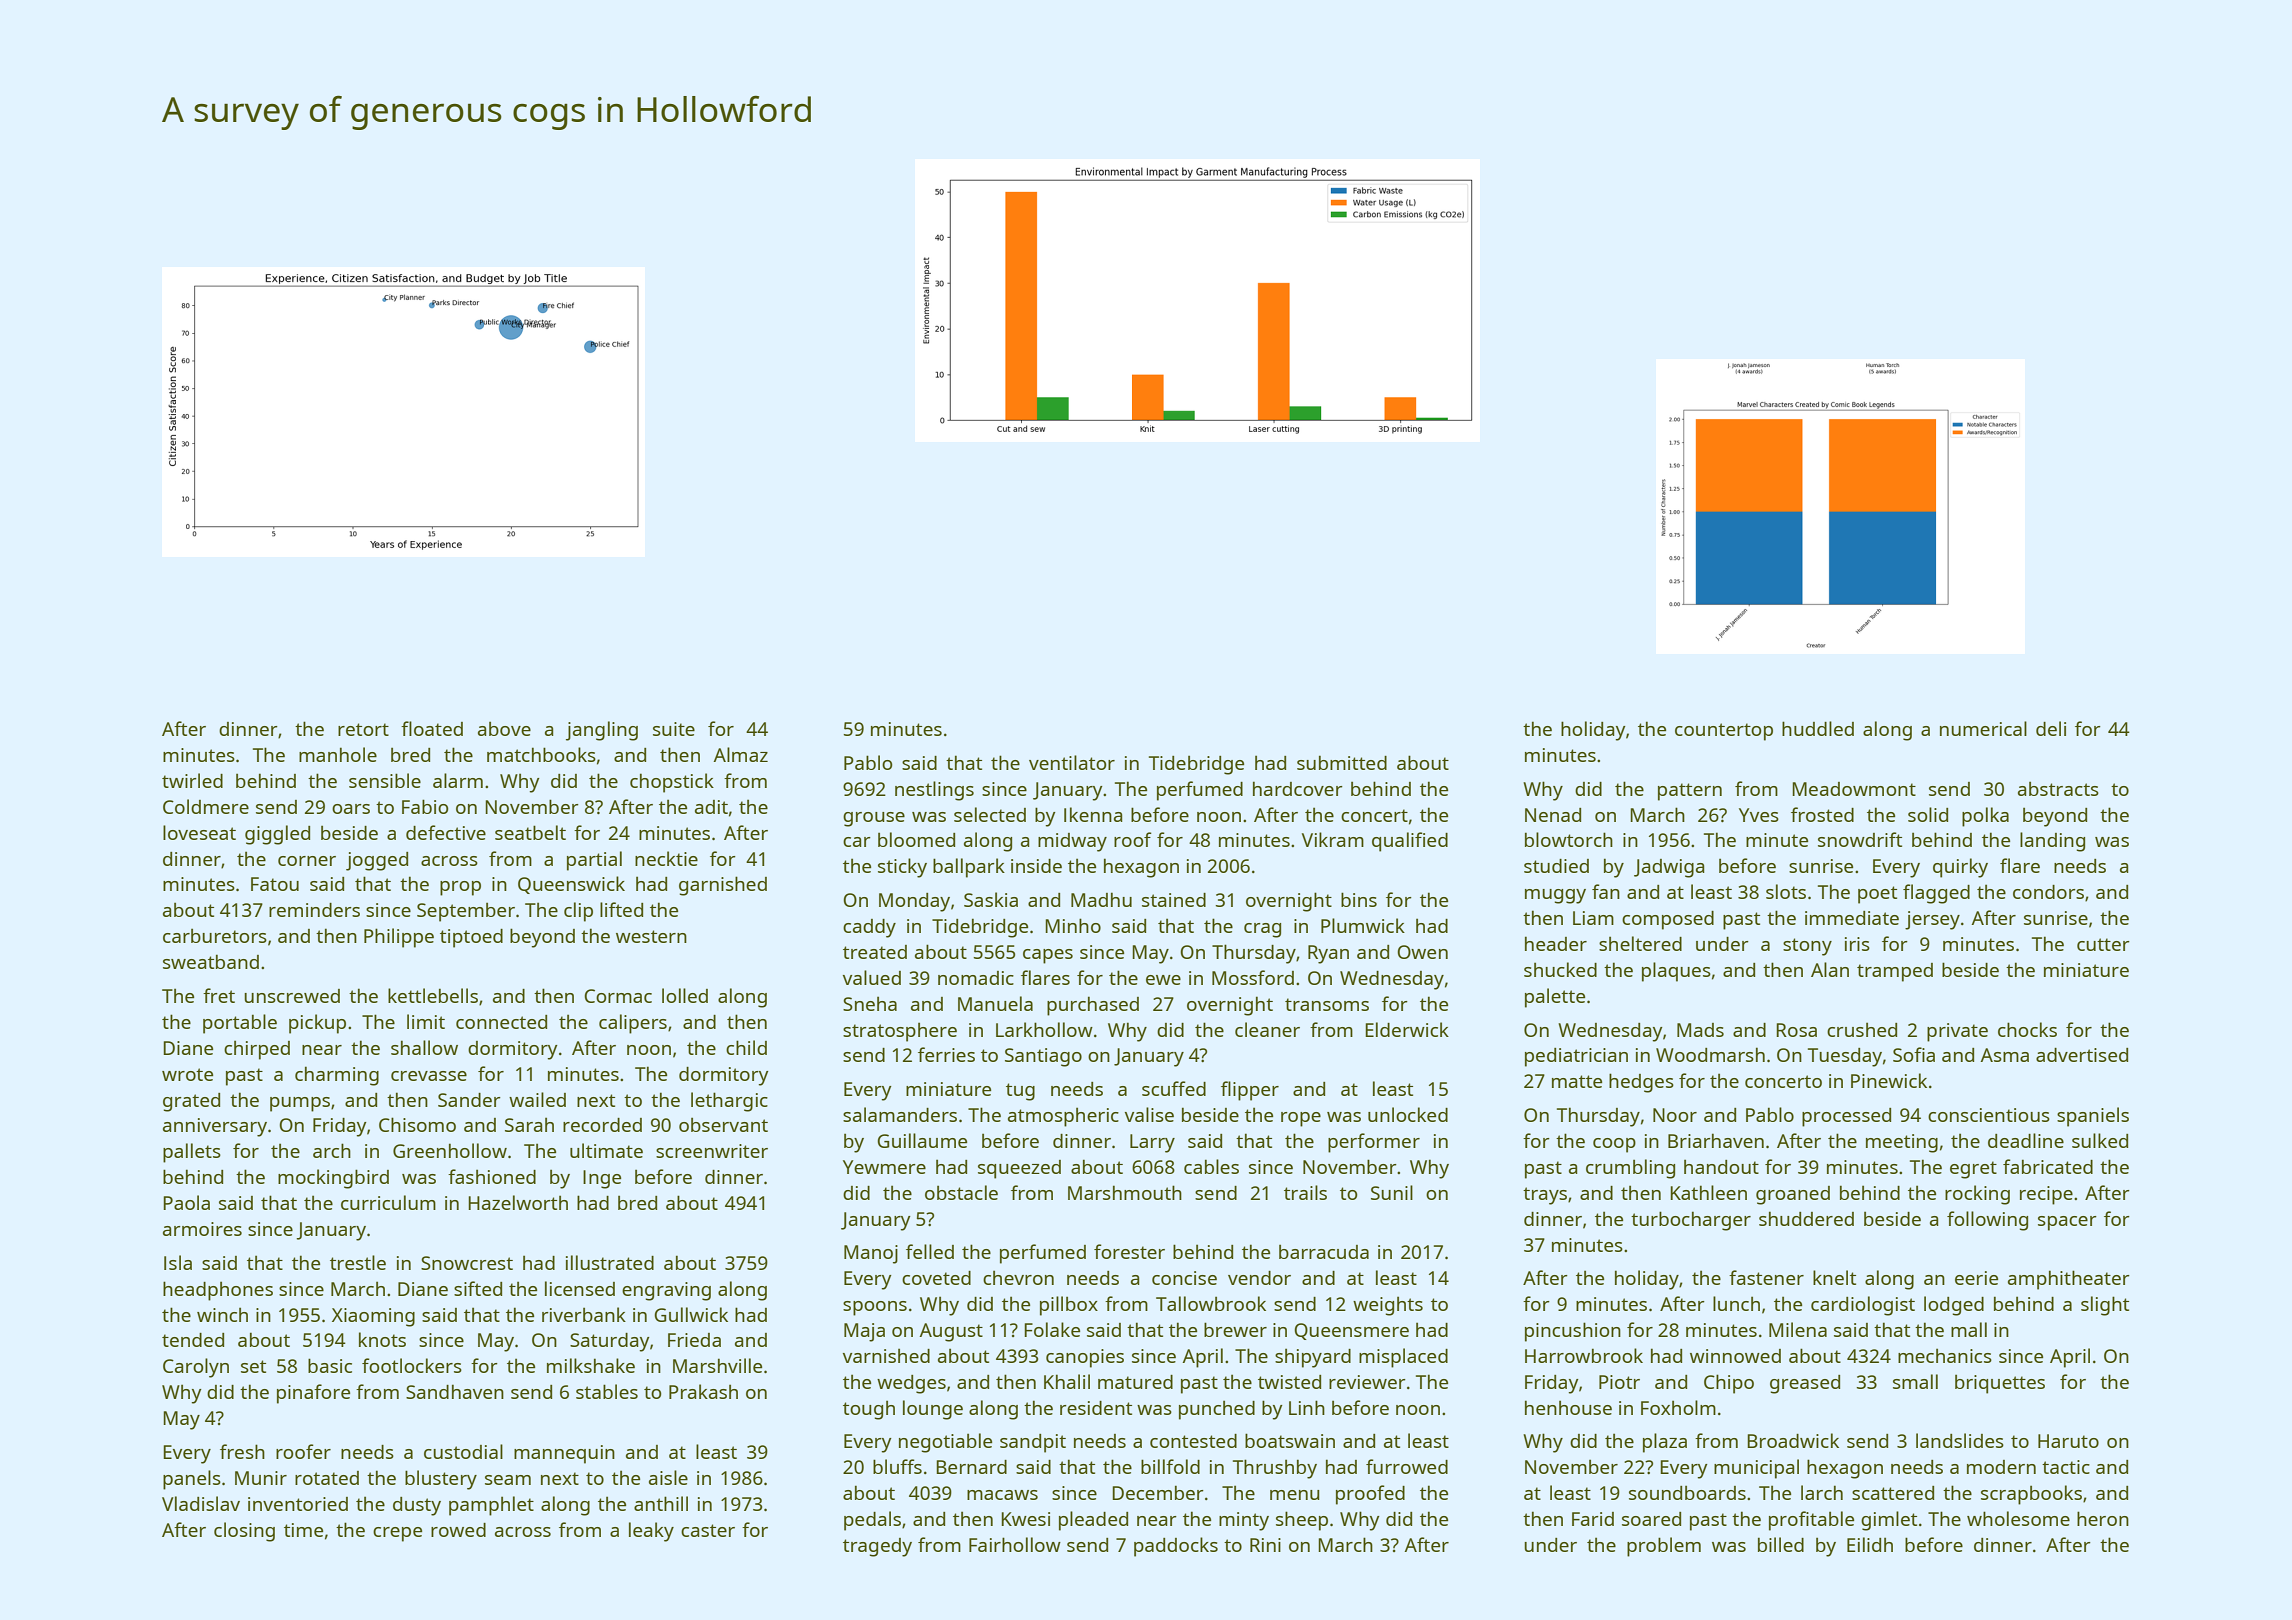  I want to click on basic, so click(330, 1365).
